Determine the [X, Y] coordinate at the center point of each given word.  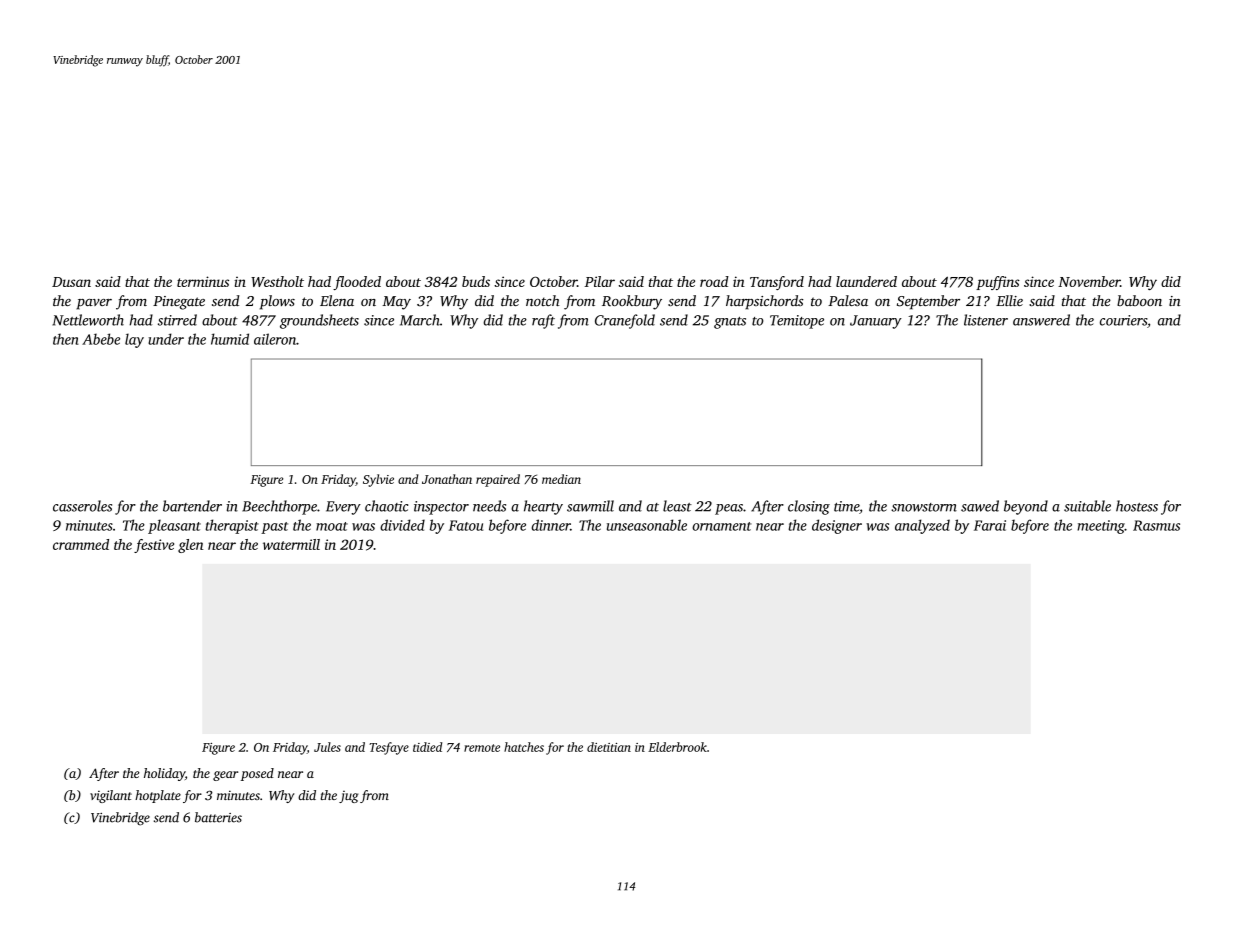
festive [154, 546]
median [561, 479]
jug [348, 797]
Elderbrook [677, 747]
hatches [524, 747]
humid [230, 339]
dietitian [609, 747]
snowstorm [924, 507]
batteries [218, 817]
